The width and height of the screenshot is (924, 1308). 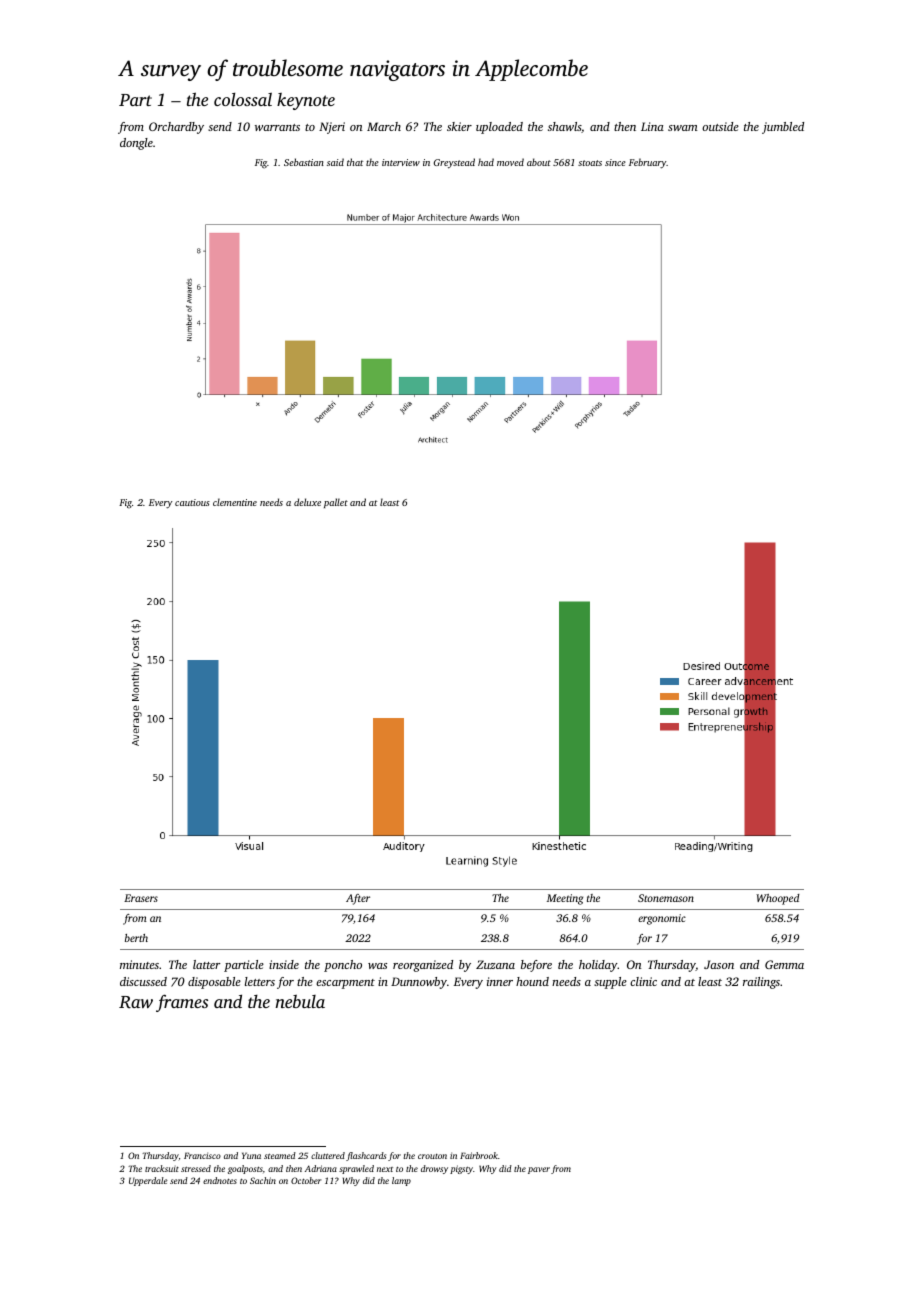 I want to click on reorganized, so click(x=423, y=966).
